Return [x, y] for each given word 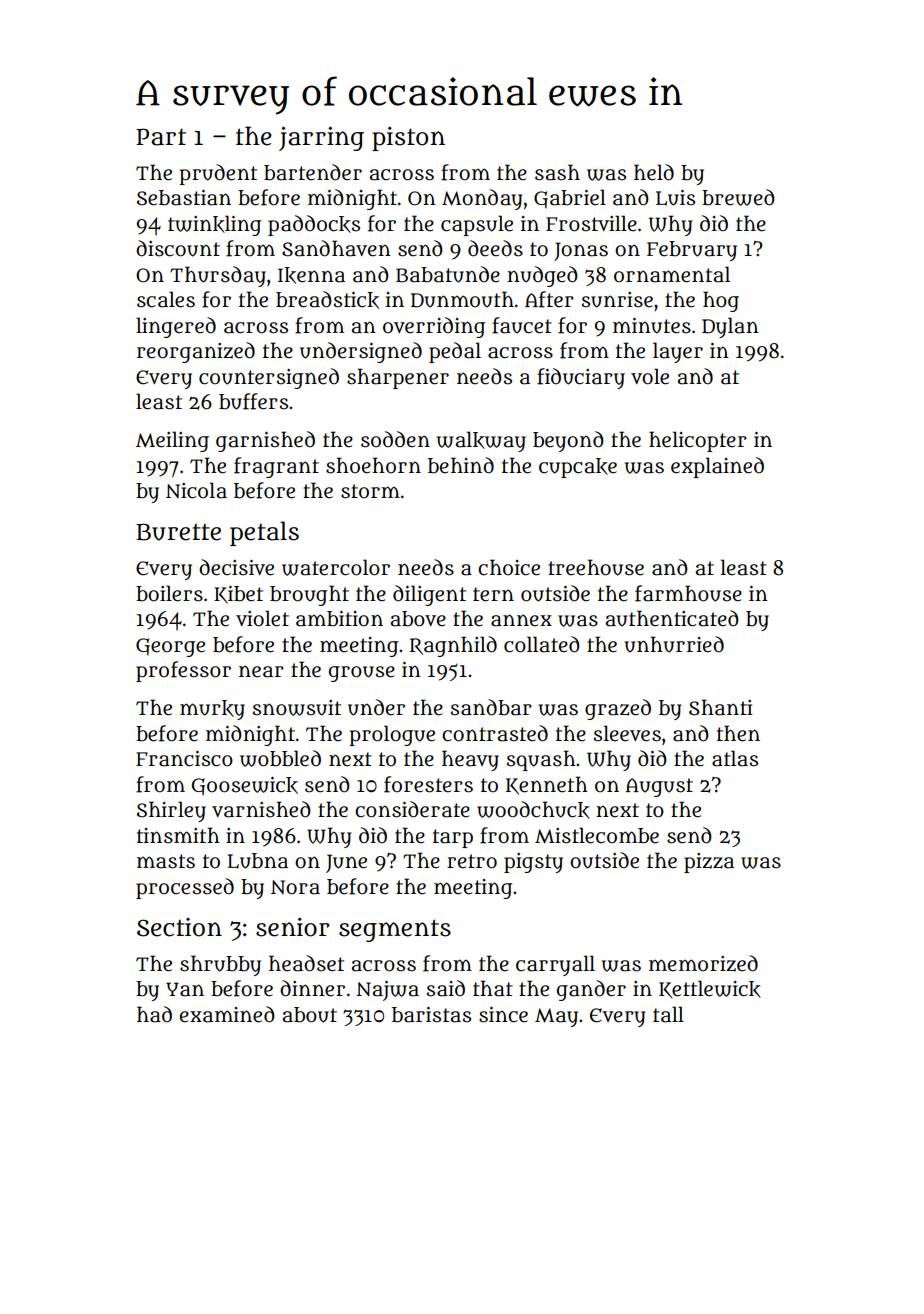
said [446, 988]
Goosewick [245, 786]
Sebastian [184, 198]
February [692, 251]
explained [717, 467]
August [659, 787]
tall [668, 1014]
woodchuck [533, 810]
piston [408, 138]
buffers [253, 401]
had [154, 1014]
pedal [455, 352]
